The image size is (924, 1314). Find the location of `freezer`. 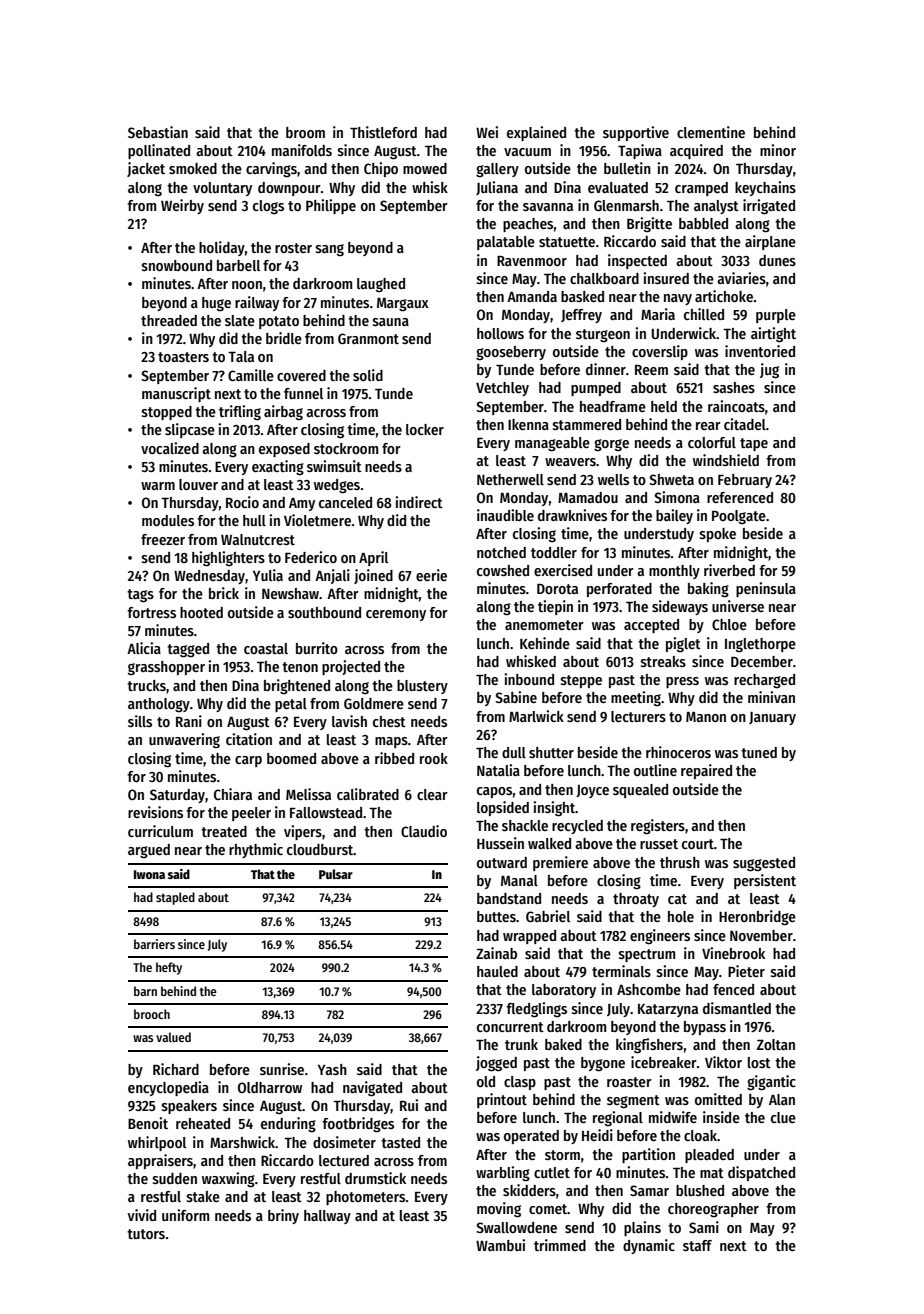

freezer is located at coordinates (163, 539).
